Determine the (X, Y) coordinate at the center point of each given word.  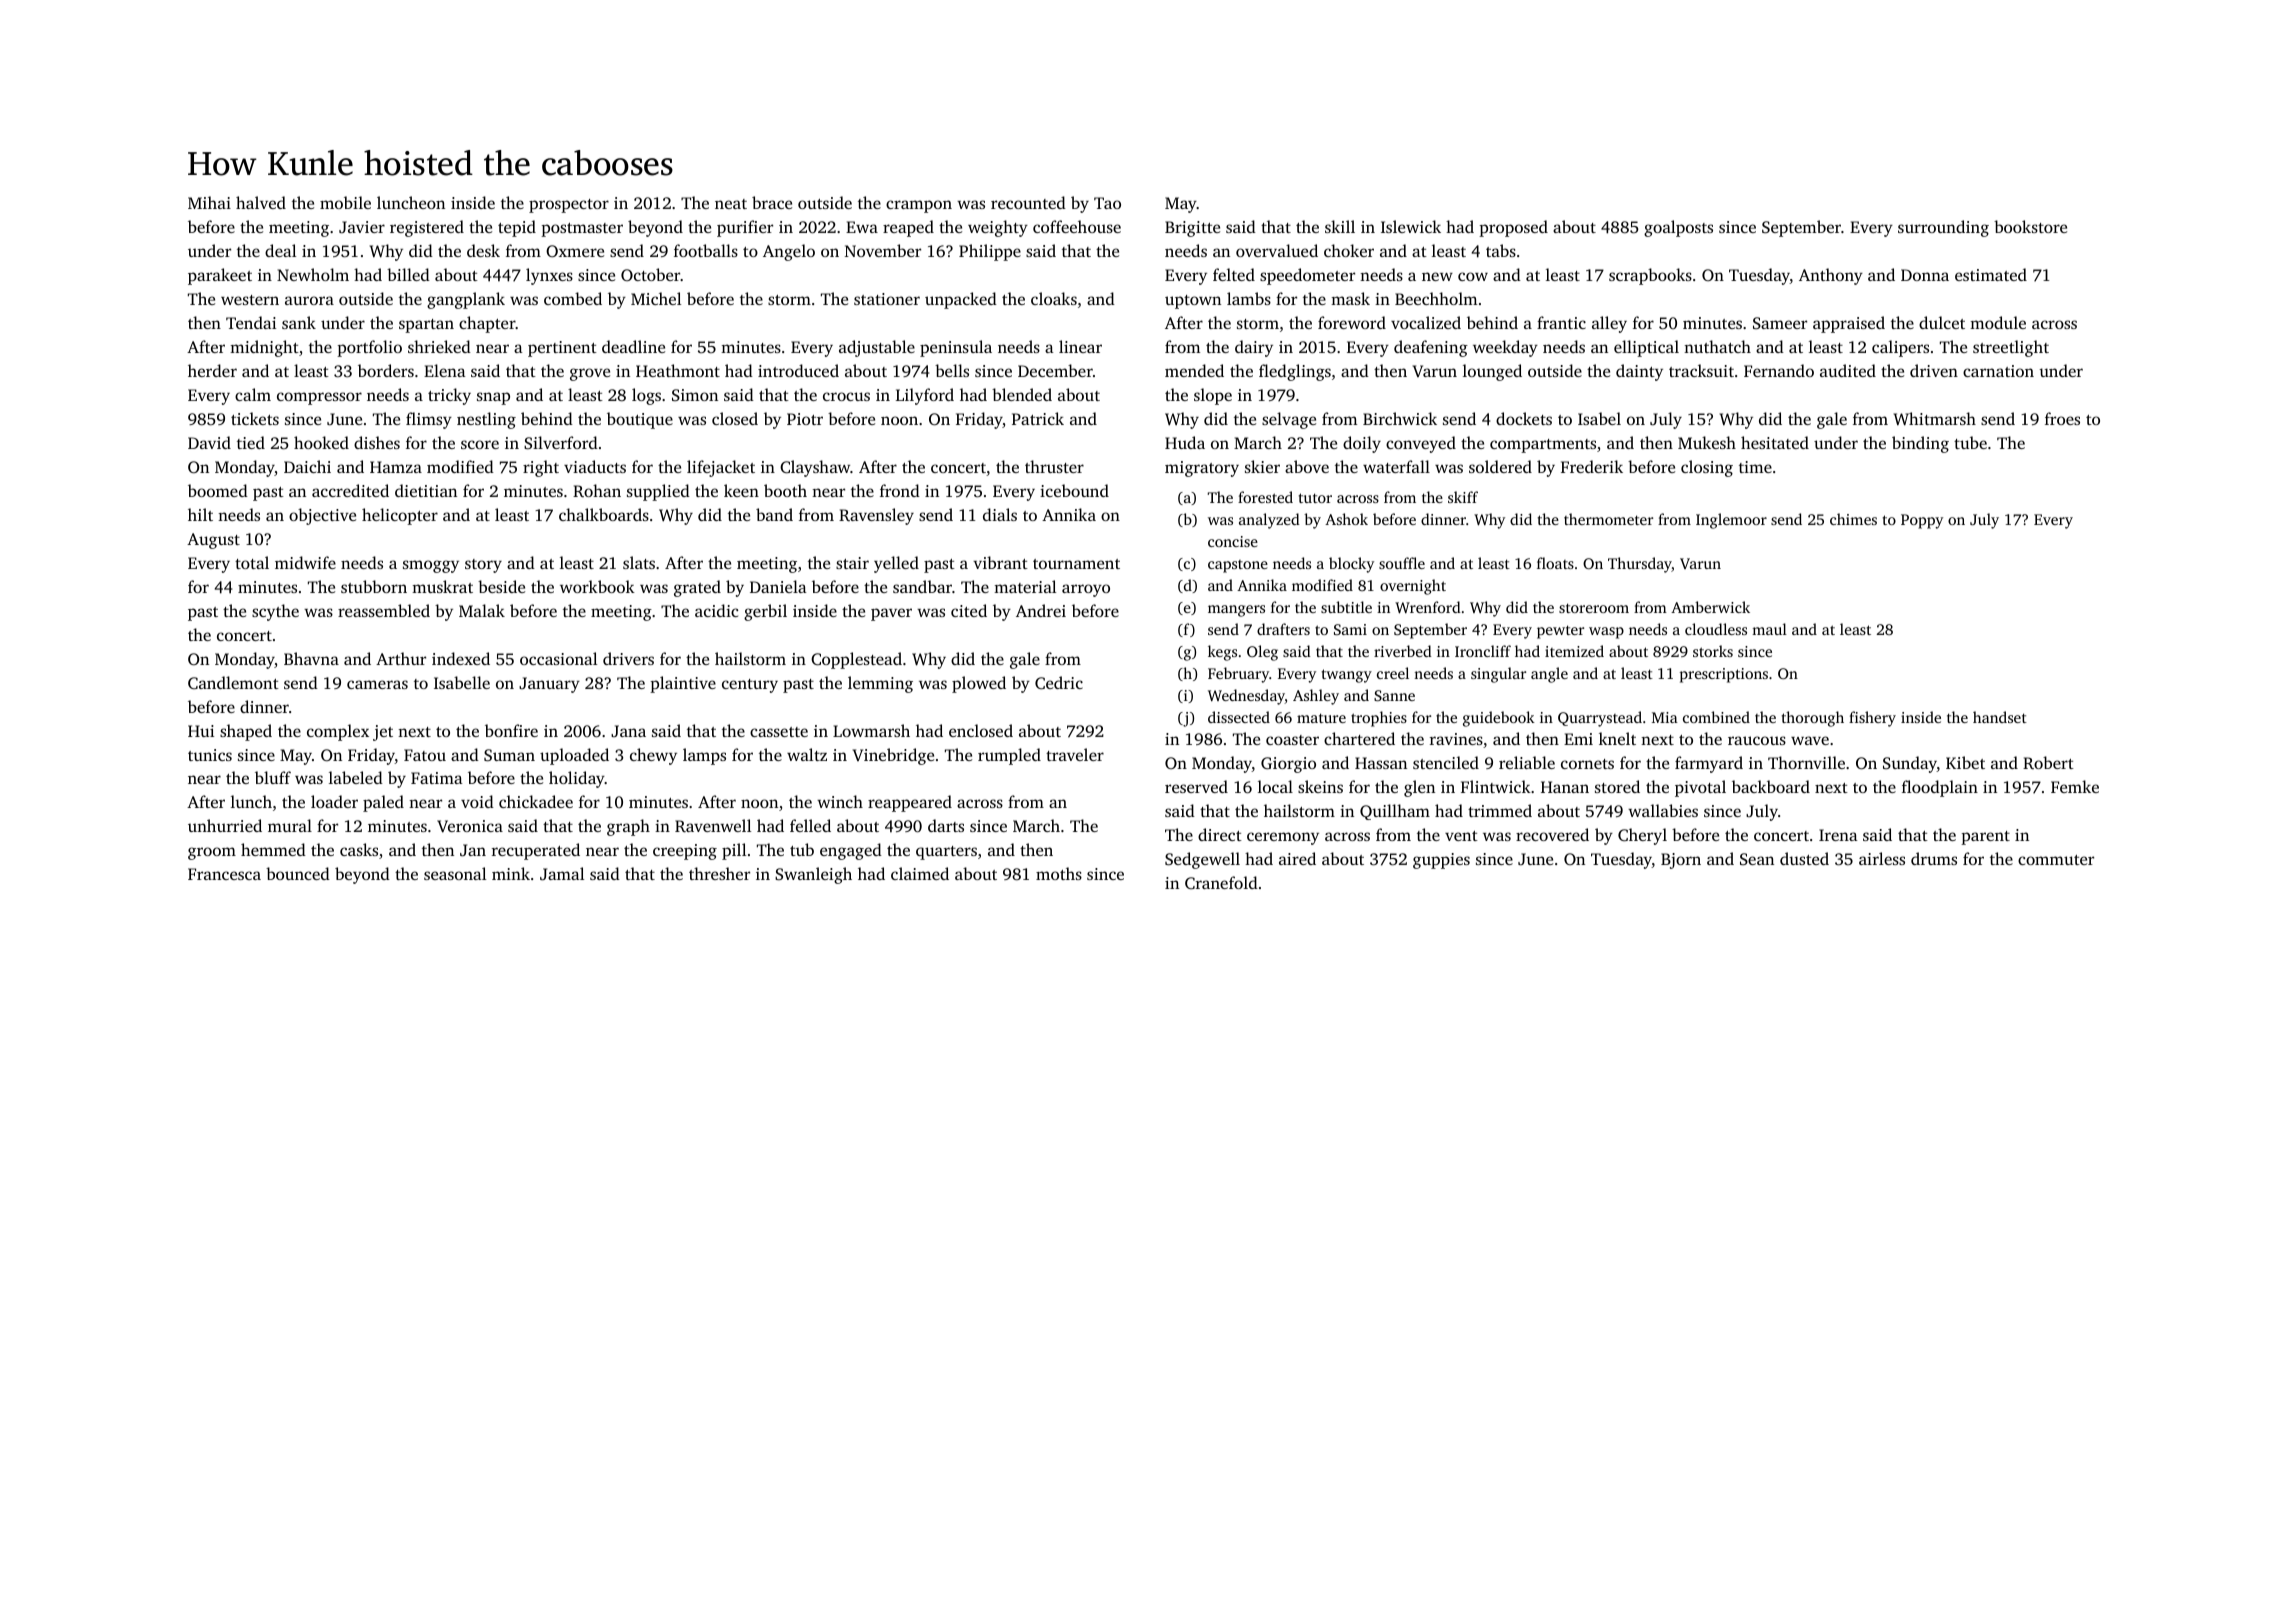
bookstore (2030, 226)
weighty (998, 228)
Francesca (224, 874)
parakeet (220, 276)
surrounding (1943, 228)
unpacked (961, 300)
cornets (1587, 764)
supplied (658, 492)
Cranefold (1221, 882)
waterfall (1396, 466)
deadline (633, 346)
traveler (1075, 754)
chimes (1853, 519)
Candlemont (233, 682)
